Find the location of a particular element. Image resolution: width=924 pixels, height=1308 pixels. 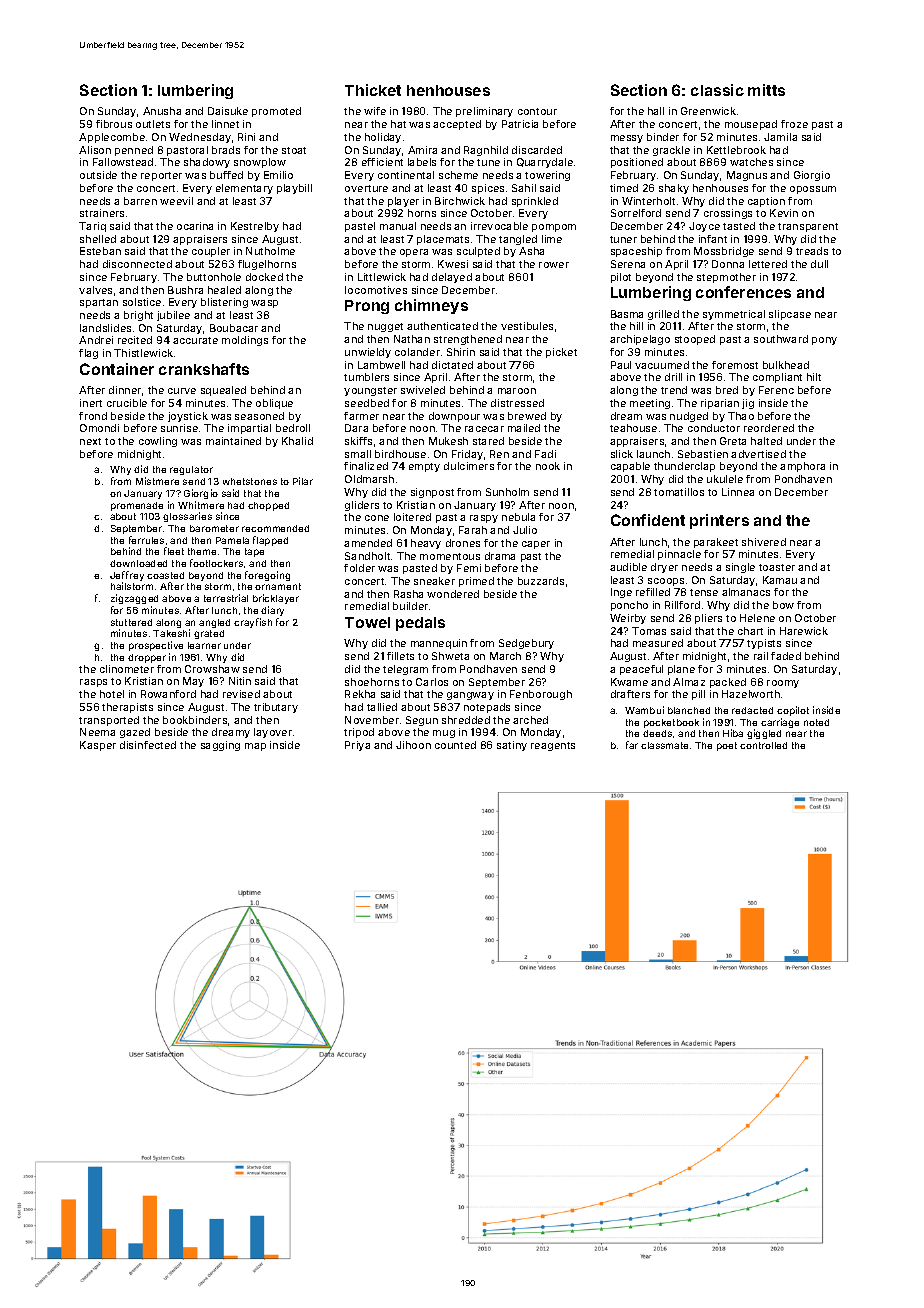

reagents is located at coordinates (553, 746).
